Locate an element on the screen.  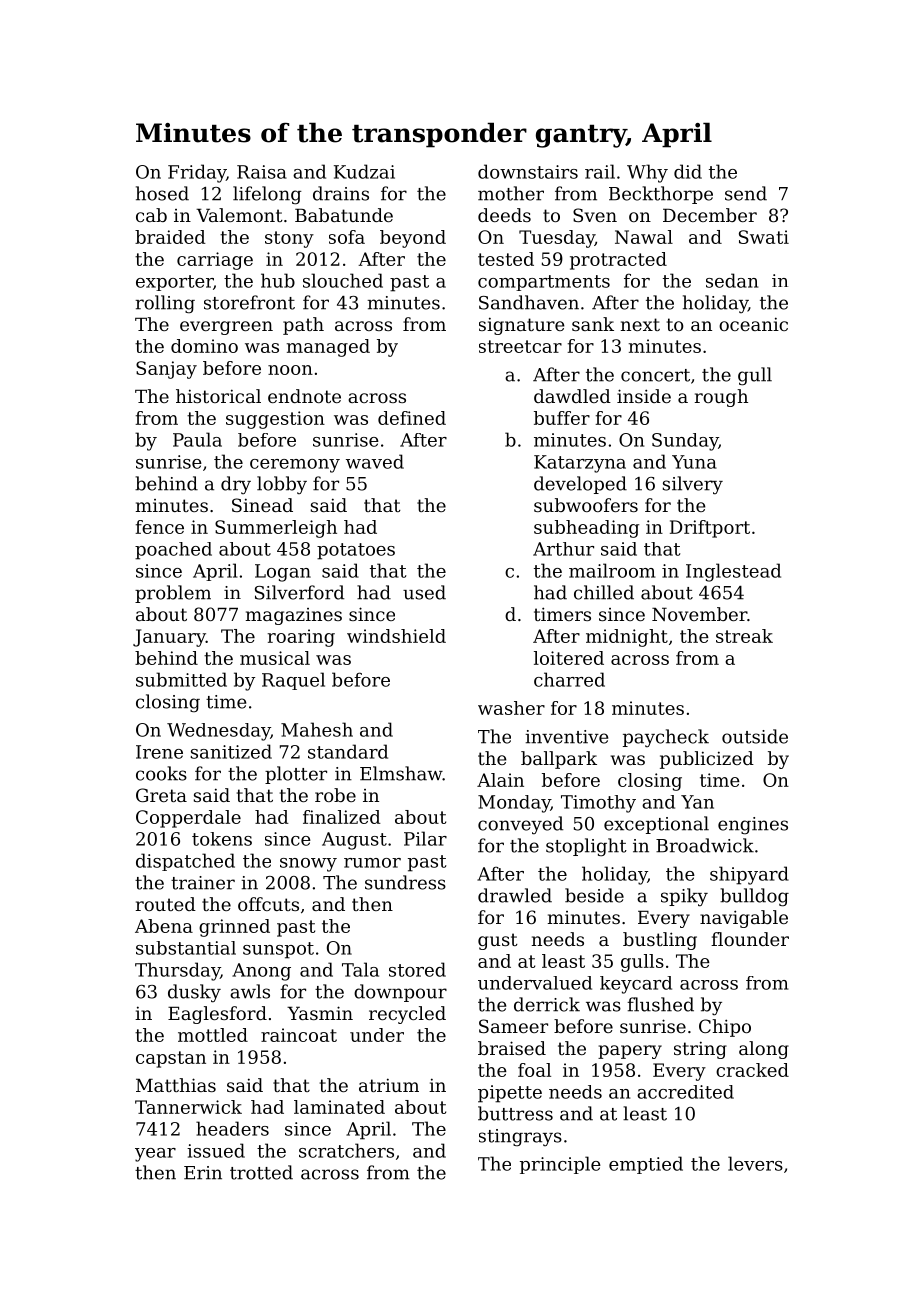
keycard is located at coordinates (636, 985).
